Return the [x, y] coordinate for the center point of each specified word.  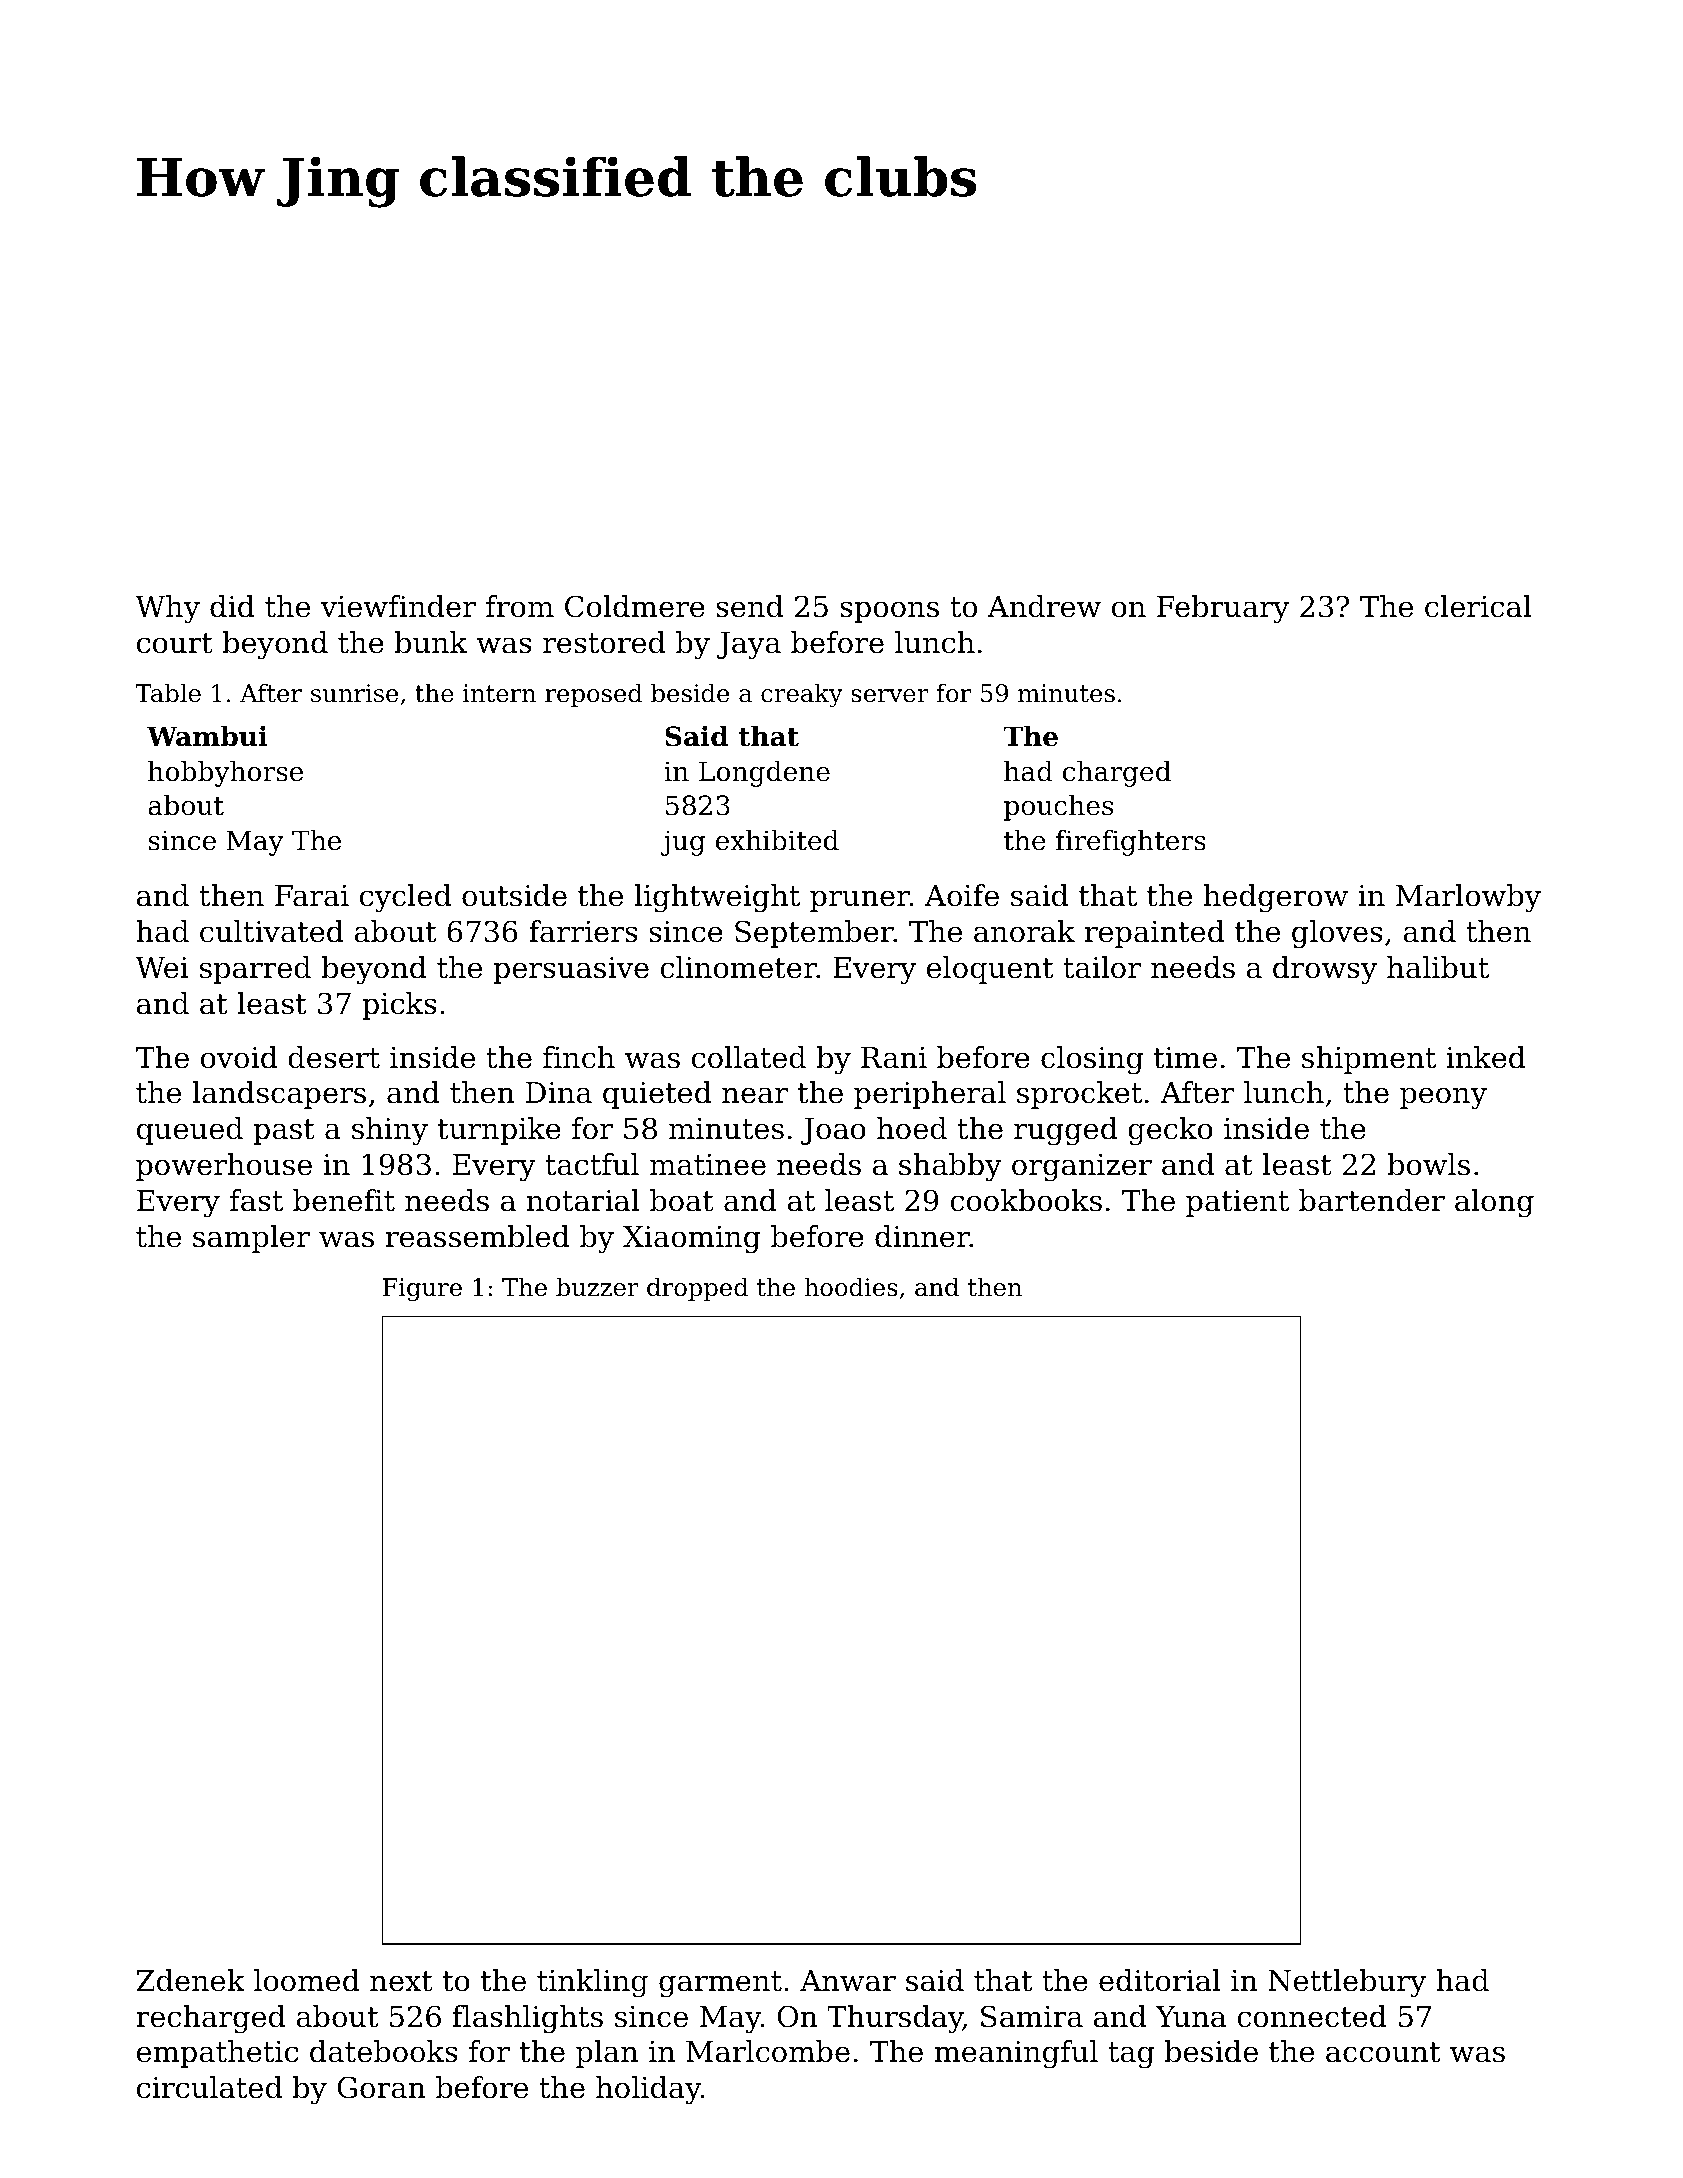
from [520, 606]
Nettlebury [1347, 1983]
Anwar [848, 1981]
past [284, 1132]
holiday [648, 2090]
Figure [422, 1290]
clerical [1478, 606]
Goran [381, 2087]
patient [1237, 1203]
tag [1131, 2055]
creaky [802, 695]
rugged [1066, 1131]
